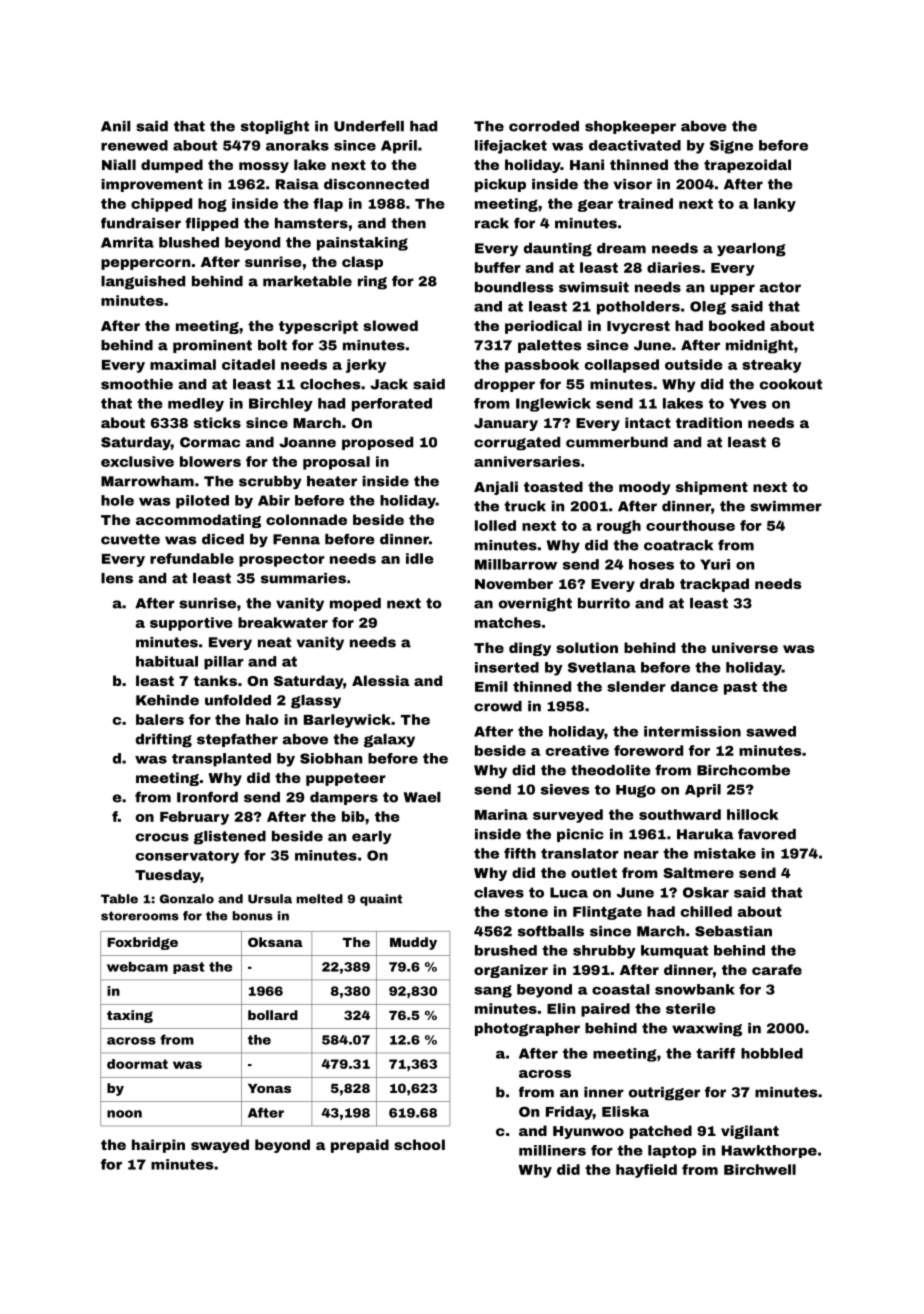 The width and height of the screenshot is (924, 1314). I want to click on pickup, so click(500, 185).
